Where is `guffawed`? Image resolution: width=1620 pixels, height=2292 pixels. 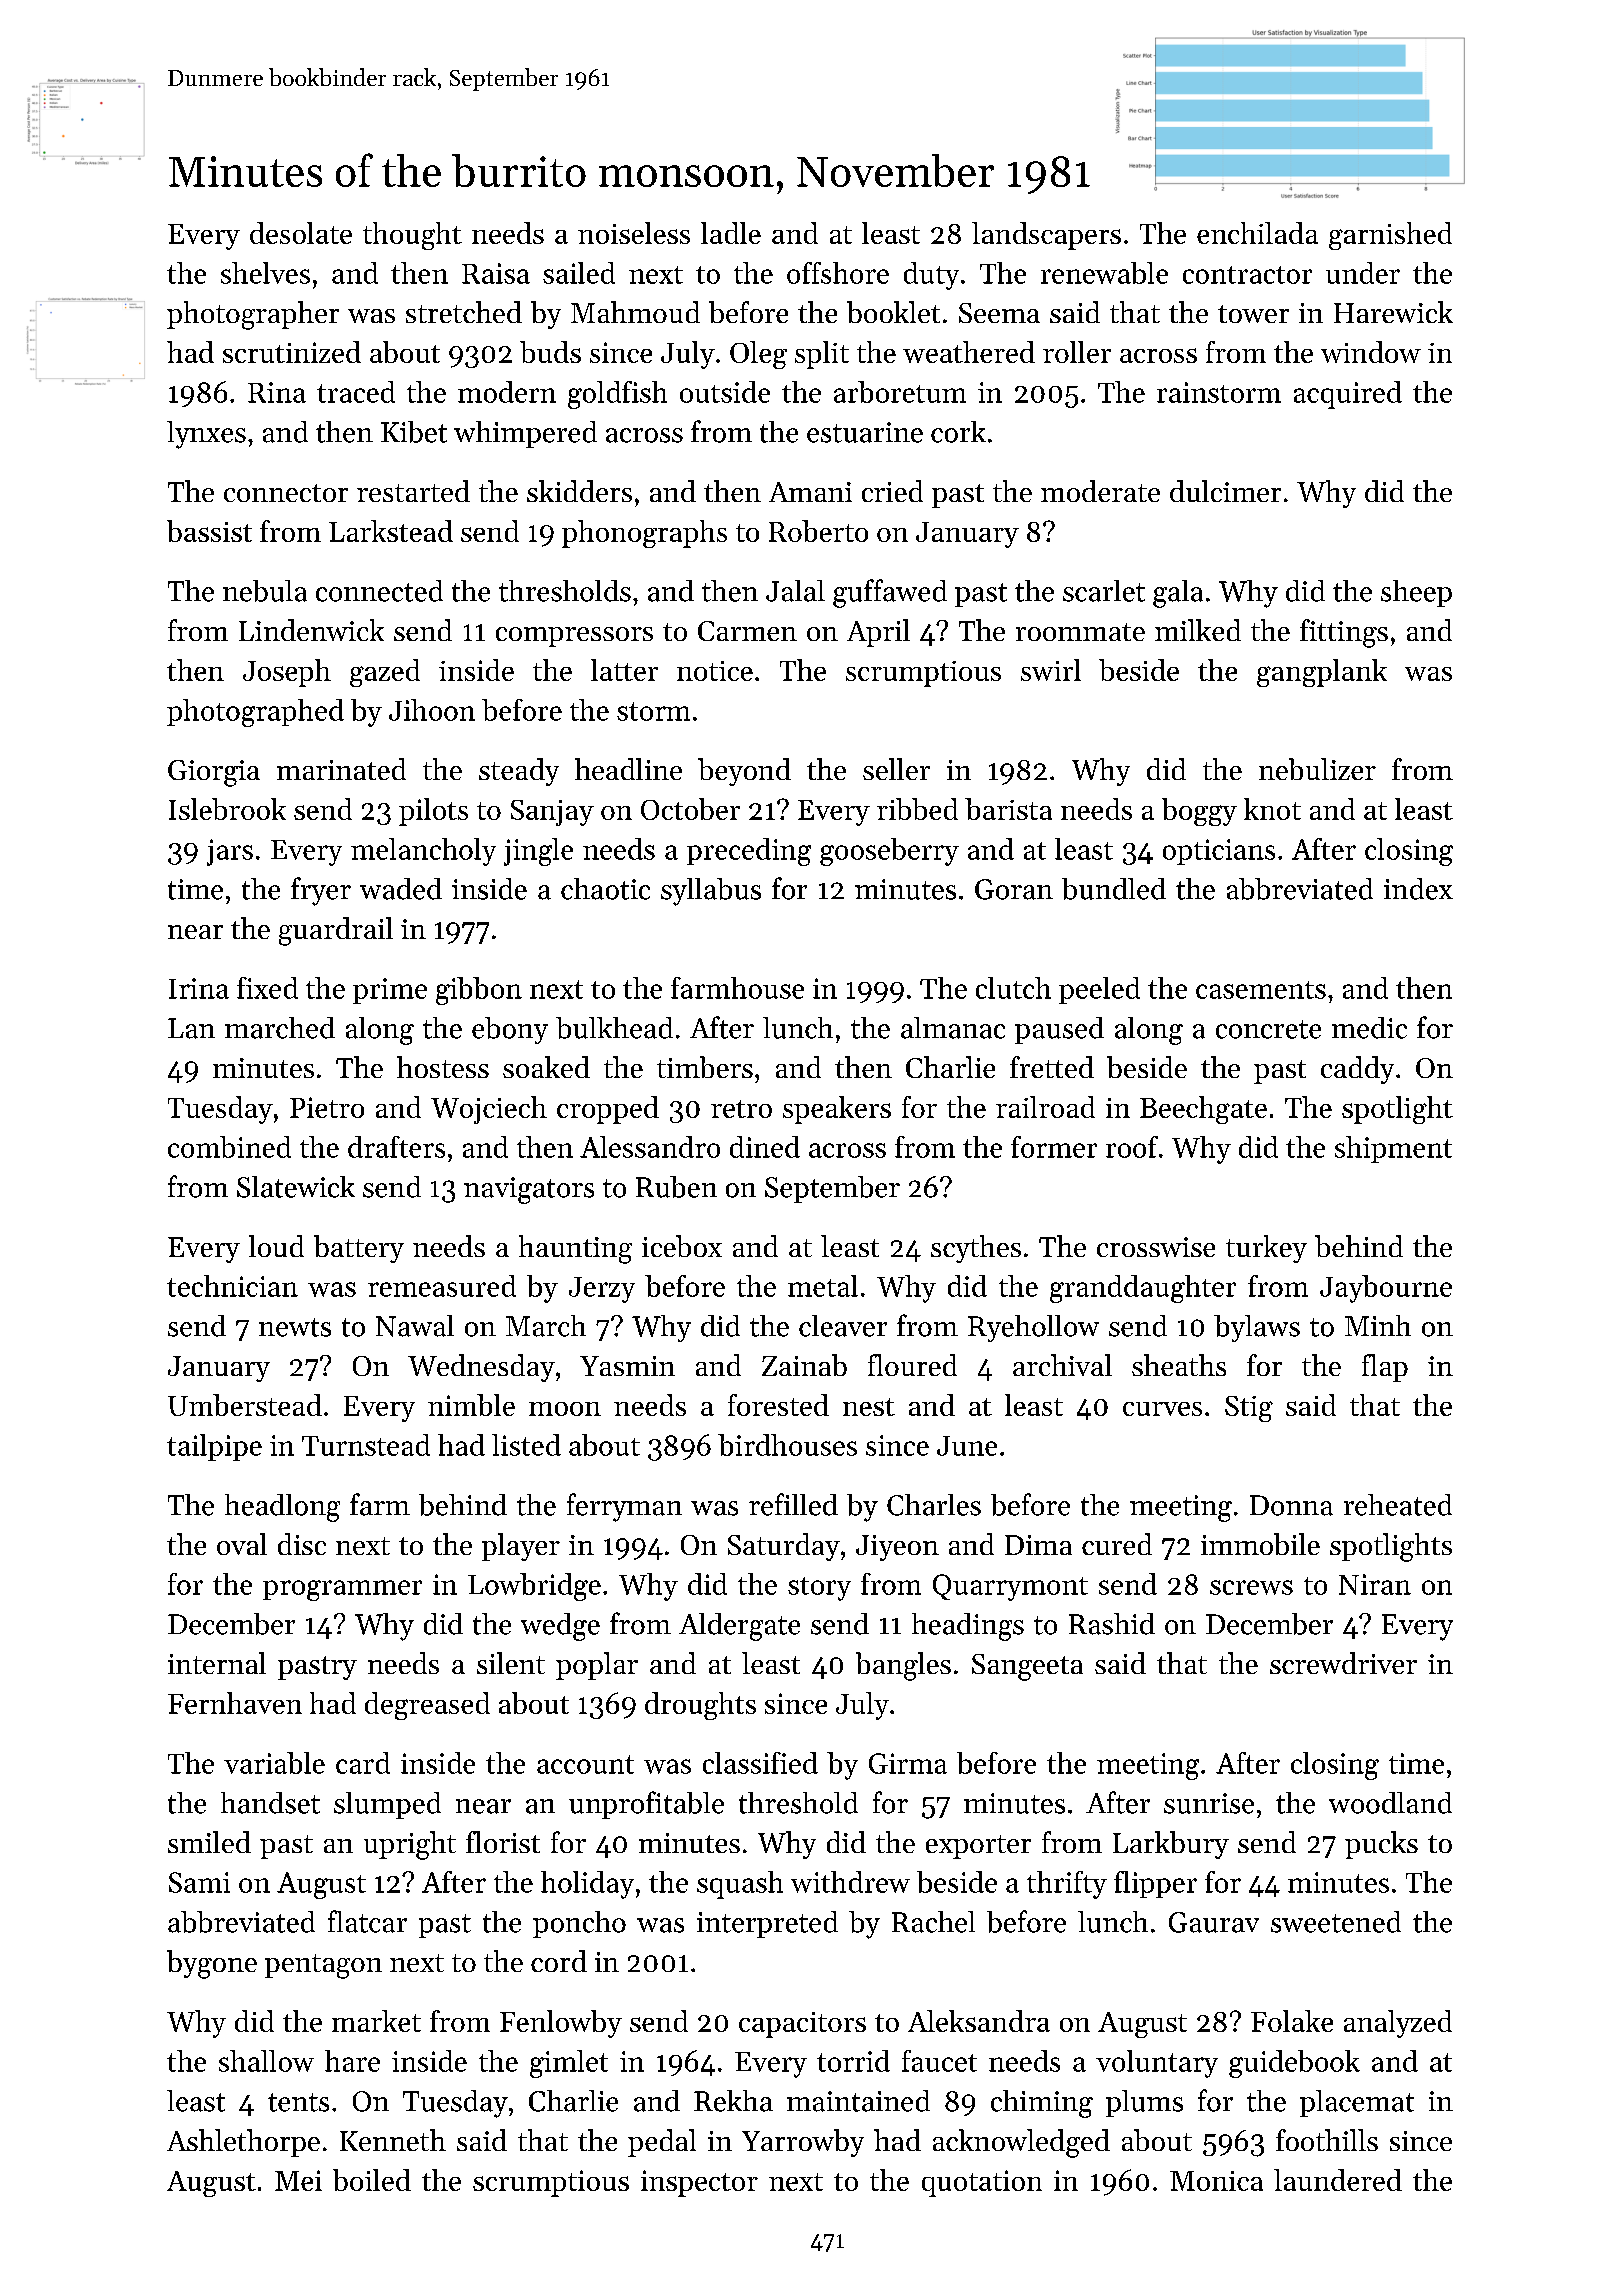
guffawed is located at coordinates (890, 593).
